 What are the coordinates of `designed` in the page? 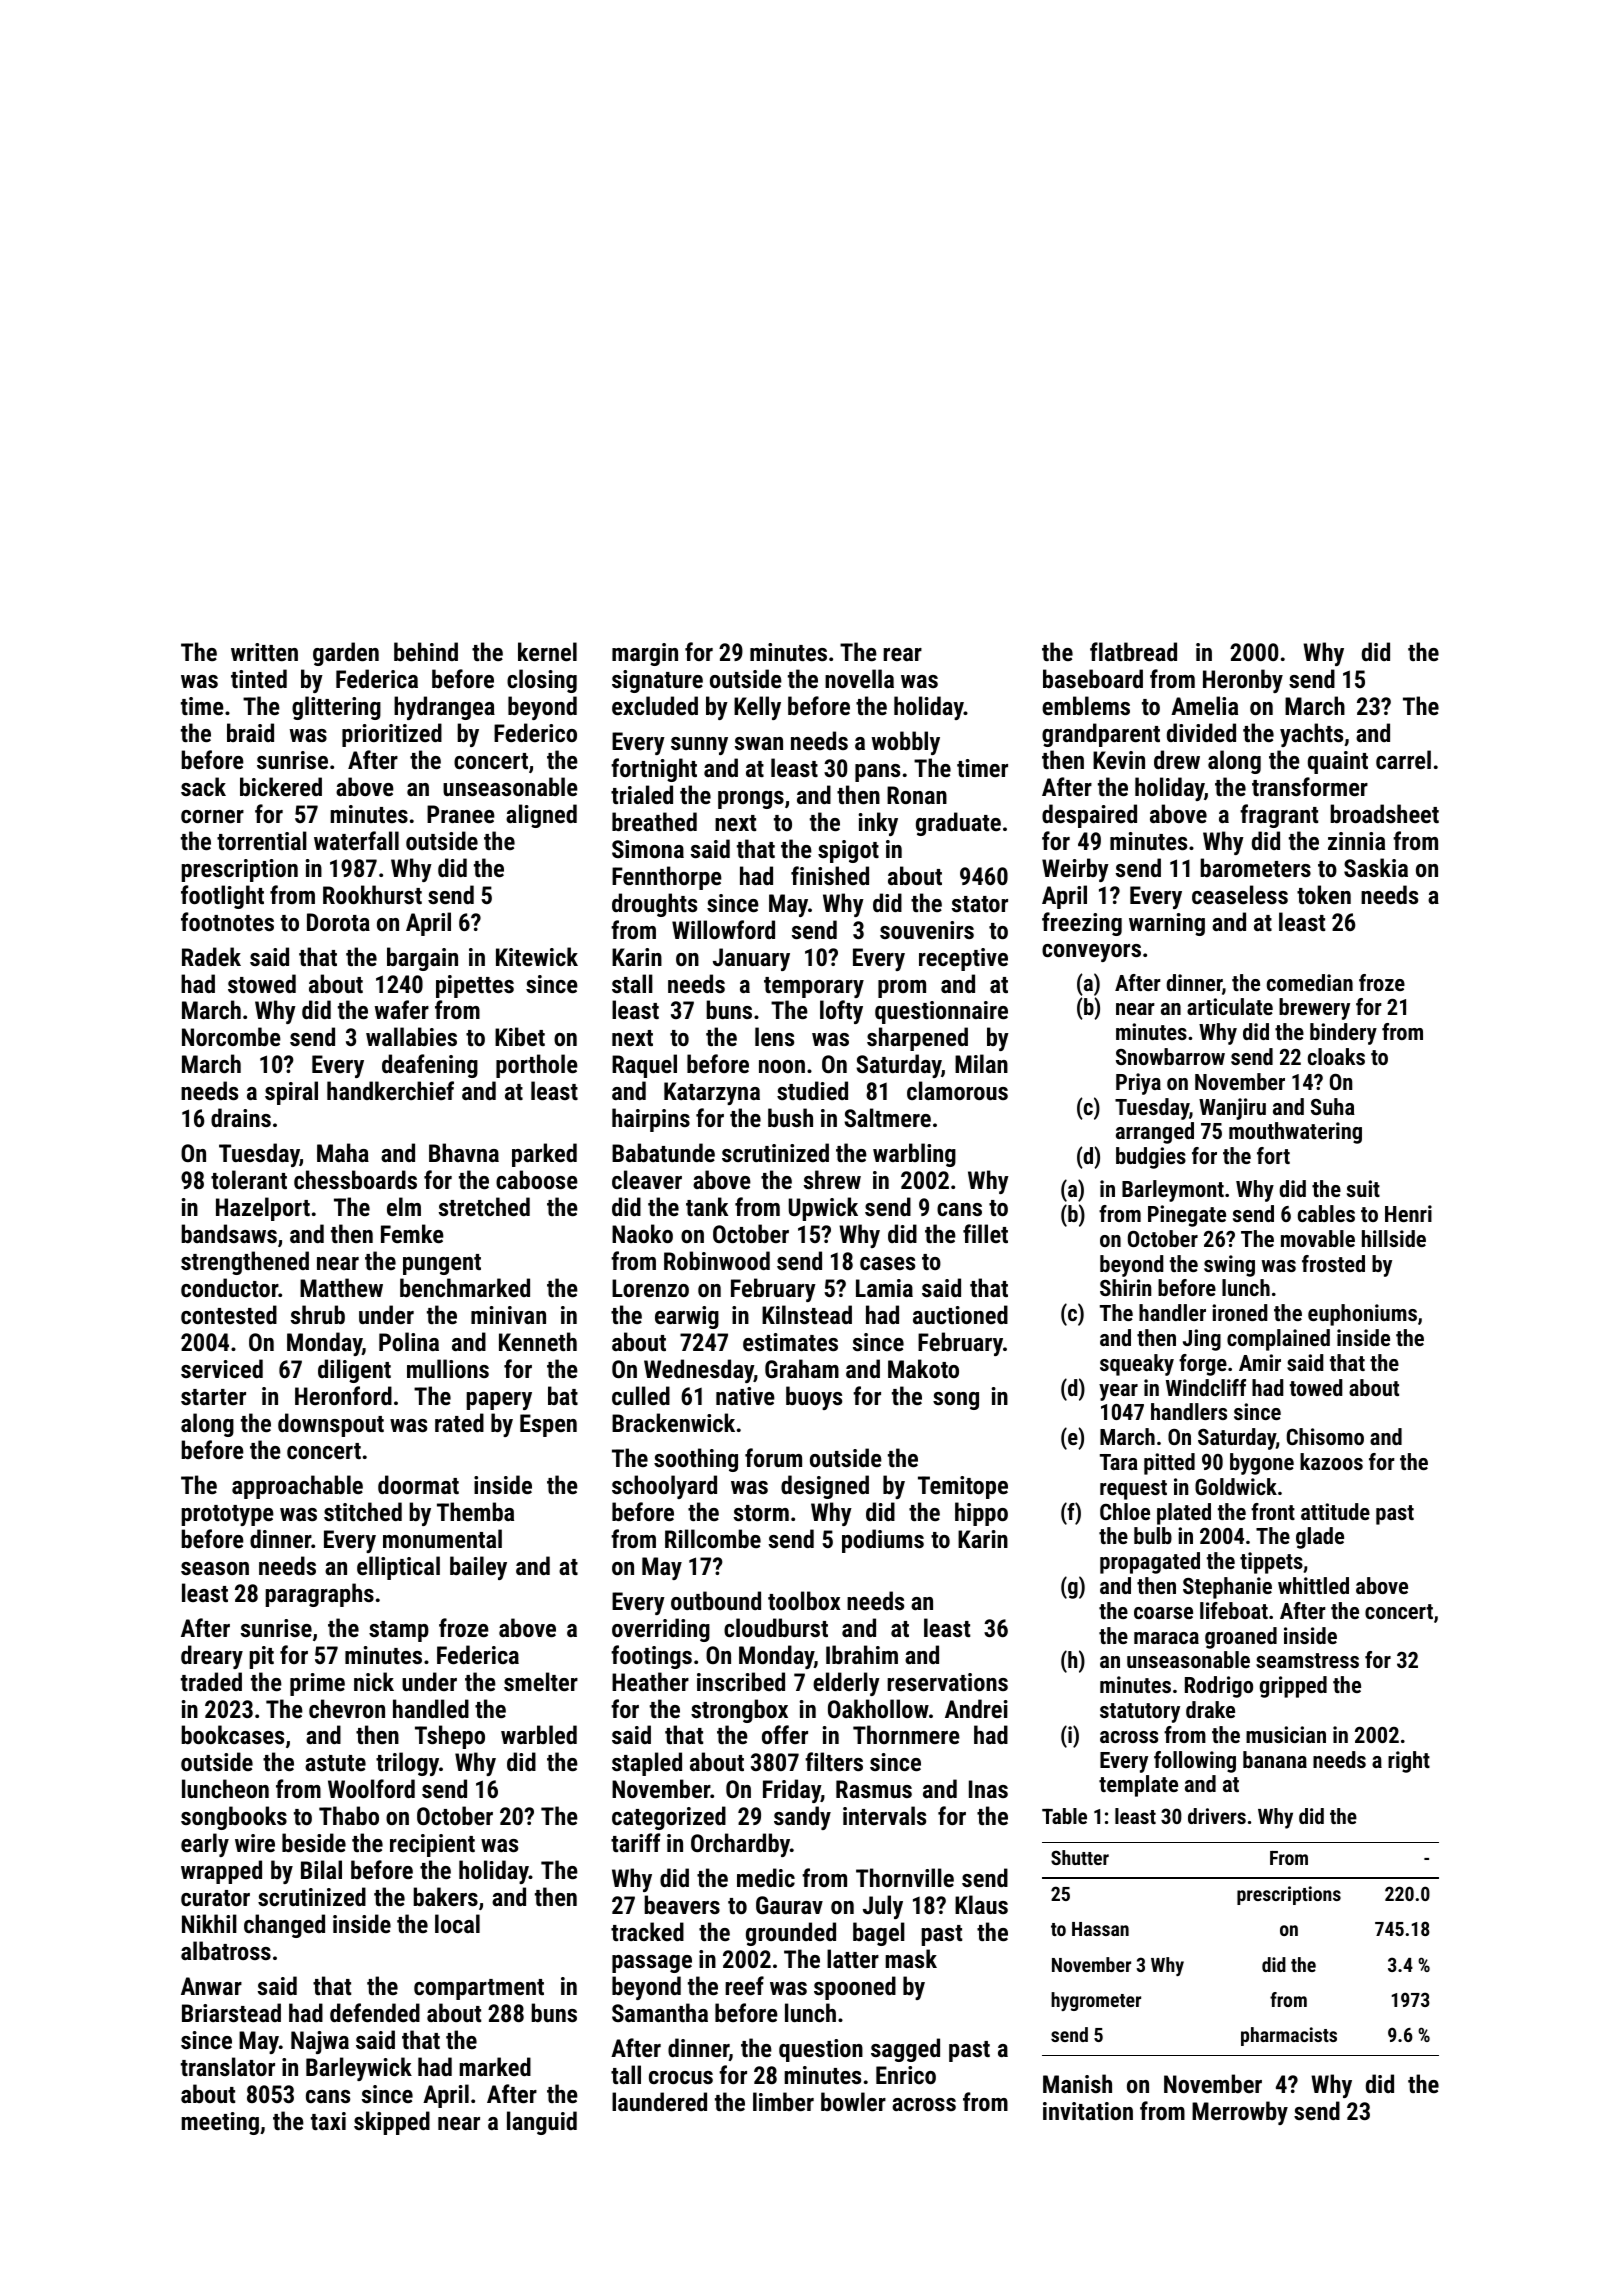 It's located at (825, 1487).
